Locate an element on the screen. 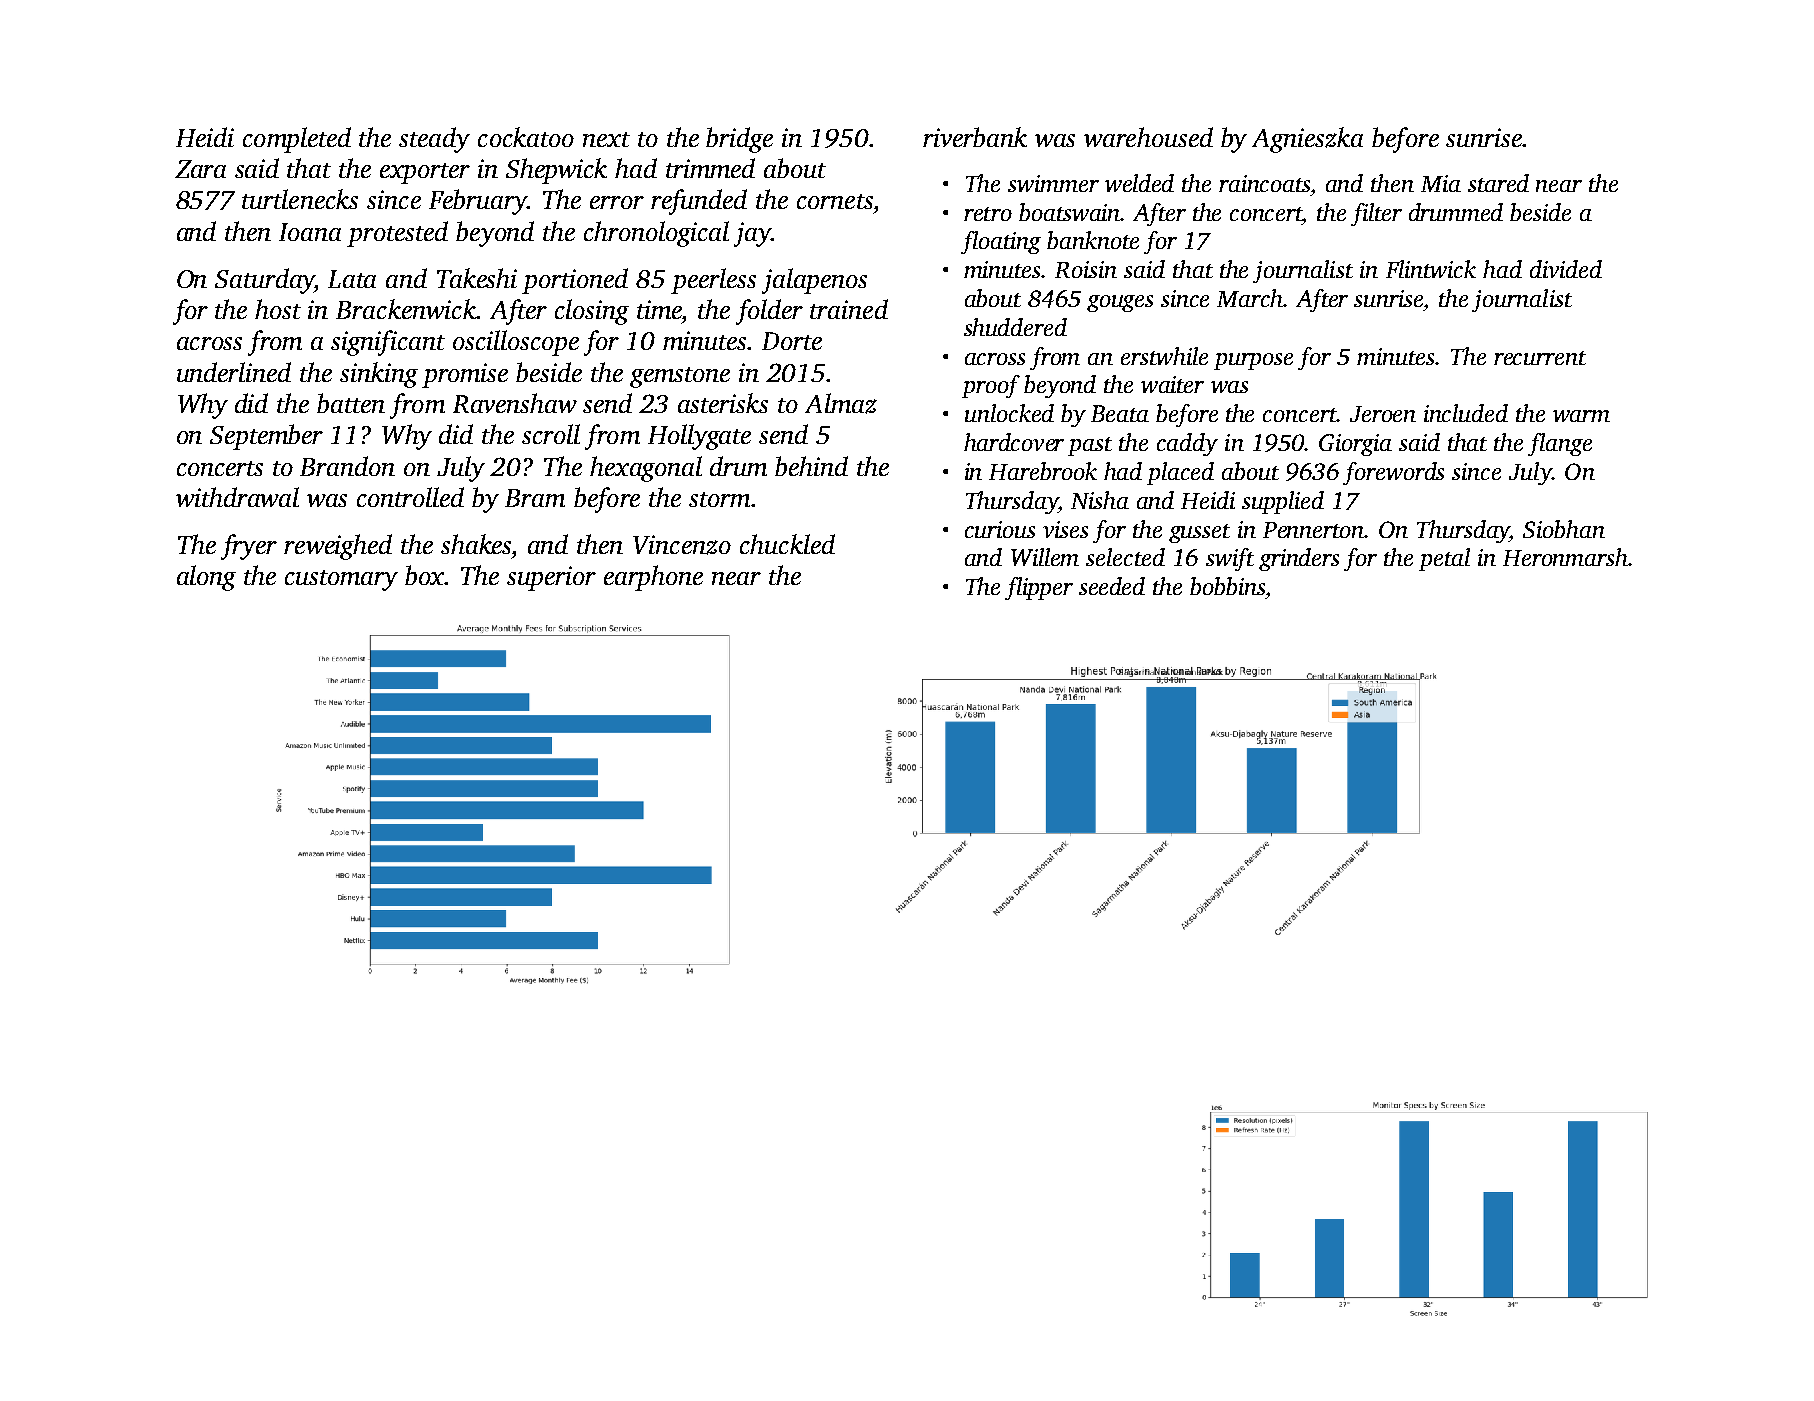 This screenshot has width=1814, height=1401. warehoused is located at coordinates (1148, 137).
